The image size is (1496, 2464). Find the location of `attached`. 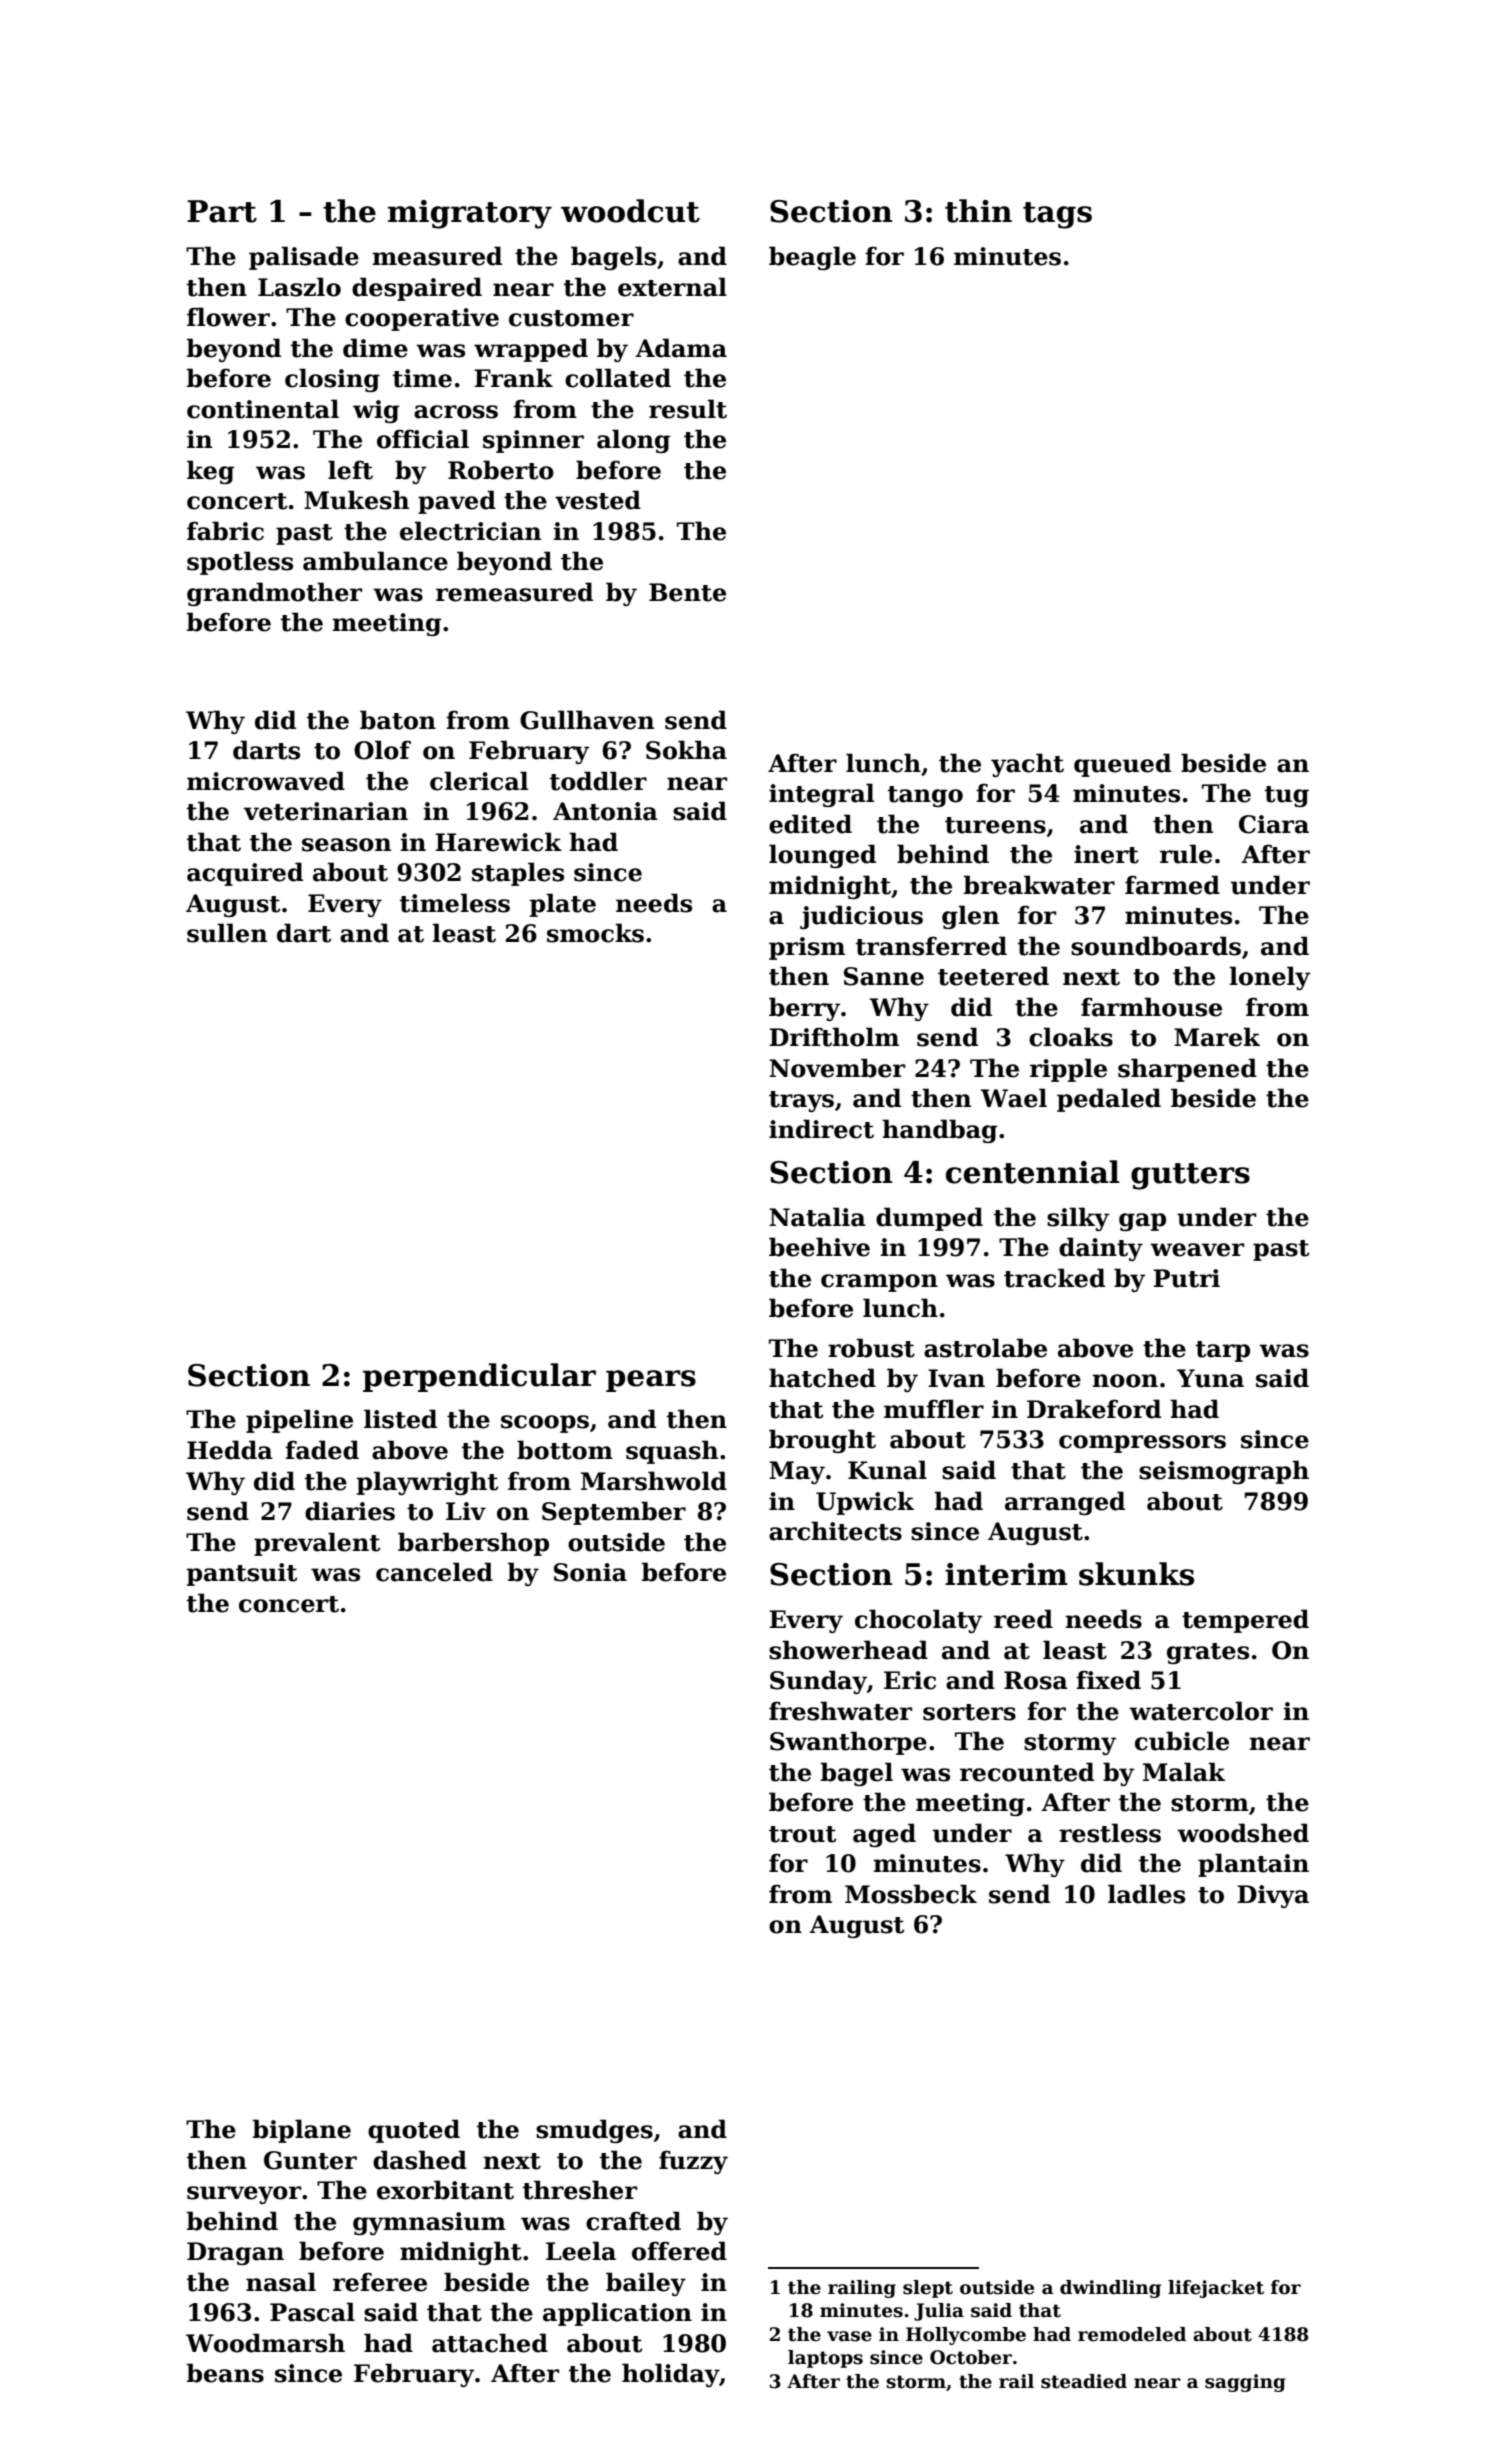

attached is located at coordinates (490, 2343).
